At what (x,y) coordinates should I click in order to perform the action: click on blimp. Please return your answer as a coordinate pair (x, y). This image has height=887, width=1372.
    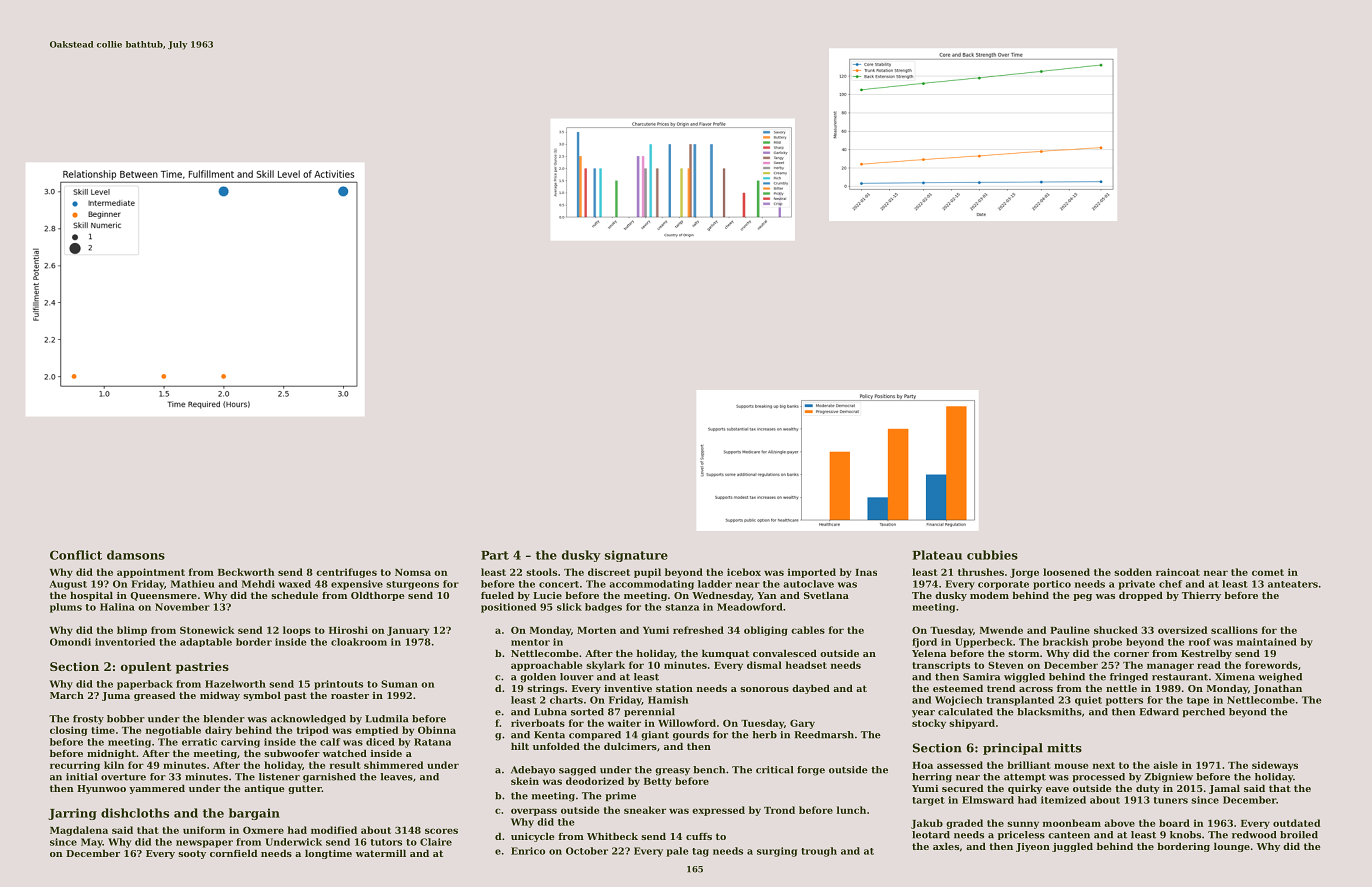
    Looking at the image, I should click on (132, 631).
